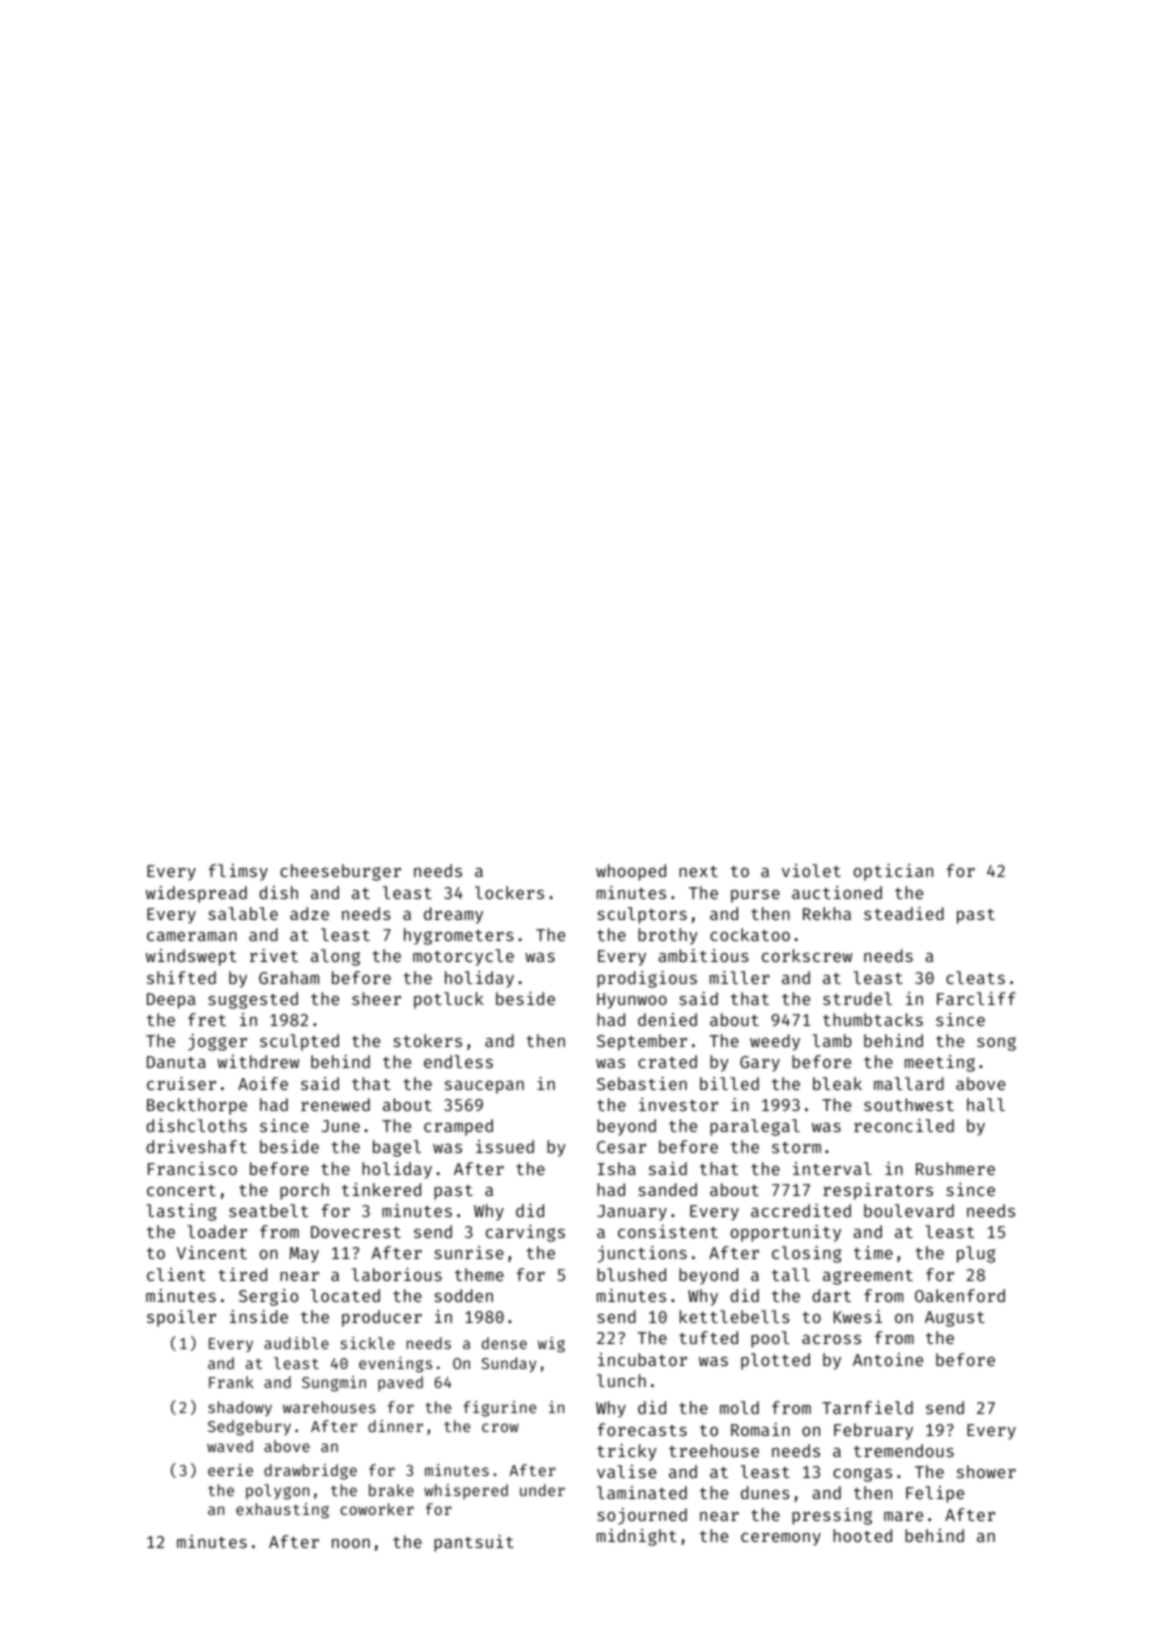 This screenshot has height=1647, width=1164. I want to click on Aoife, so click(263, 1083).
